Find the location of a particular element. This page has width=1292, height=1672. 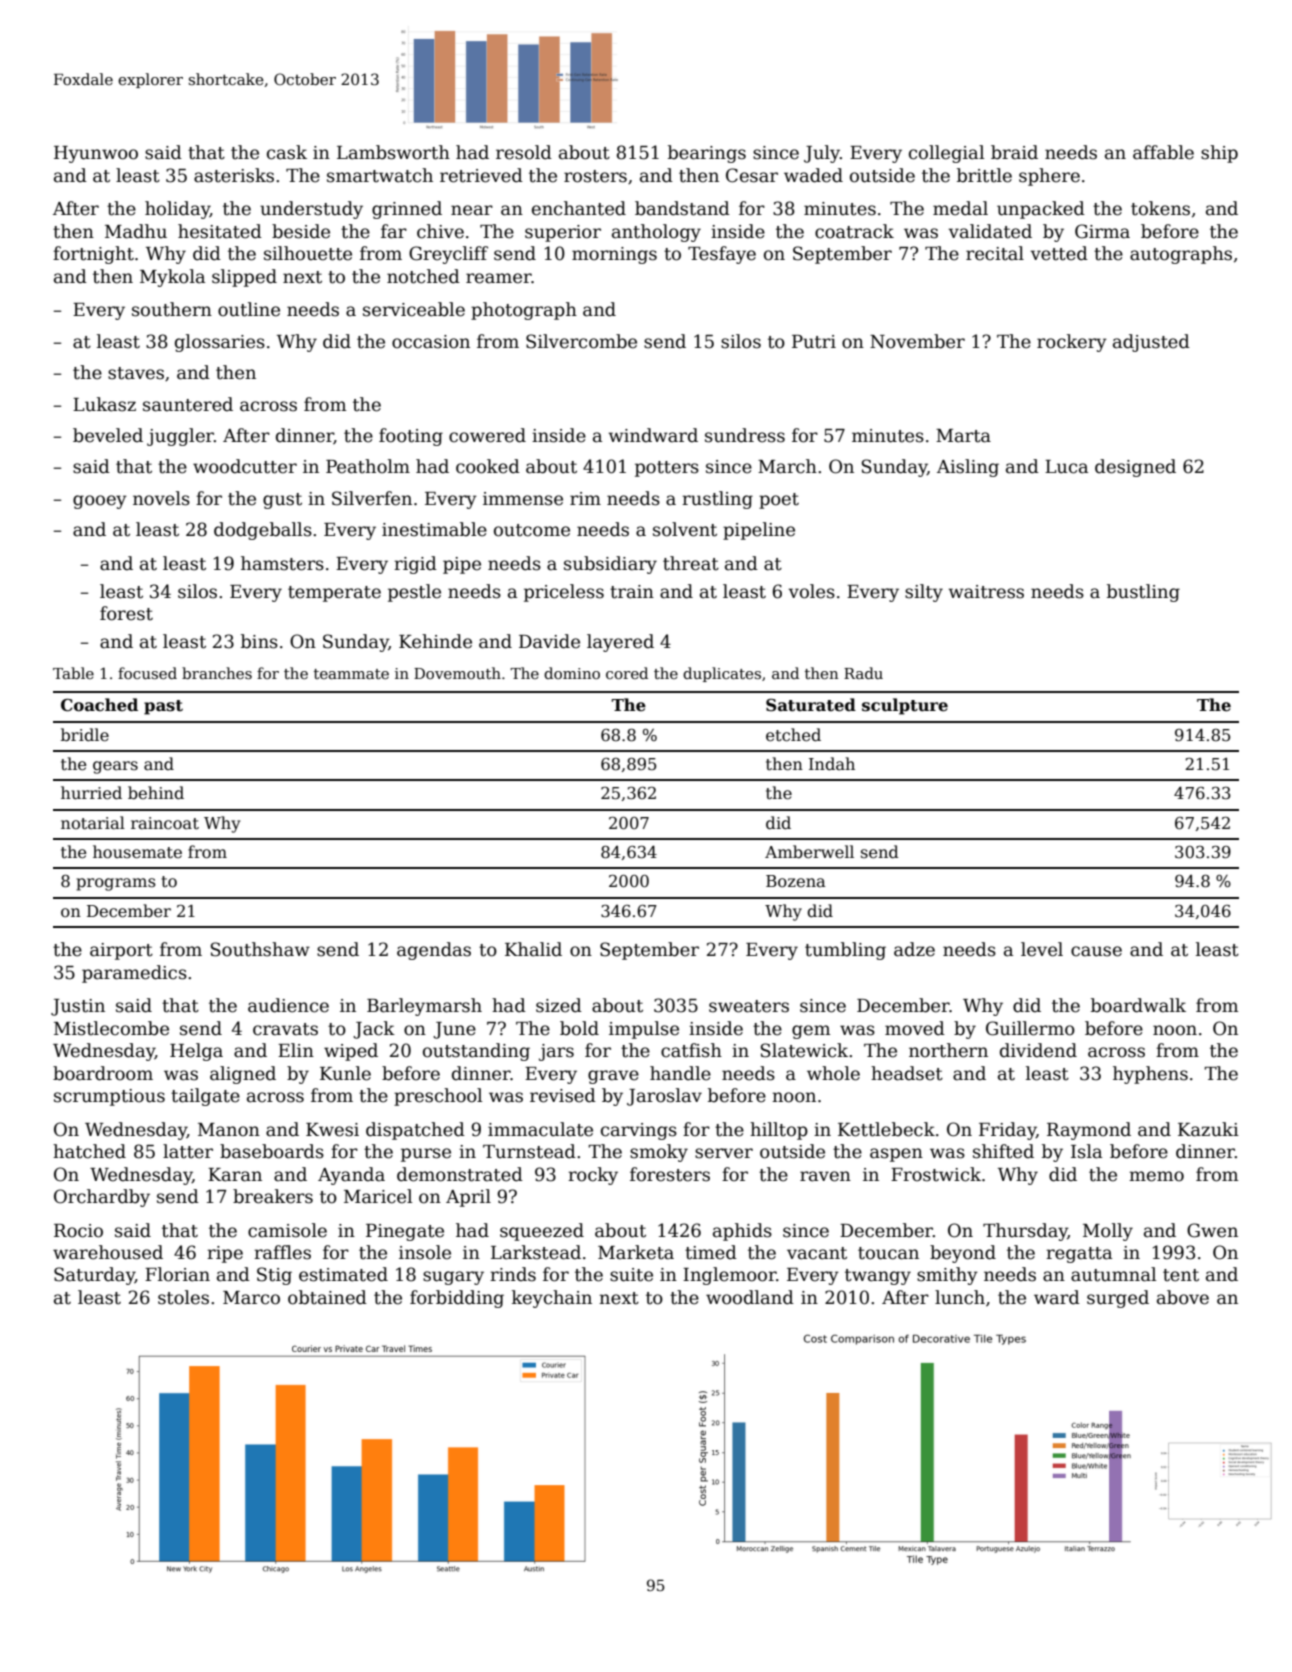

Amberwell is located at coordinates (809, 852).
